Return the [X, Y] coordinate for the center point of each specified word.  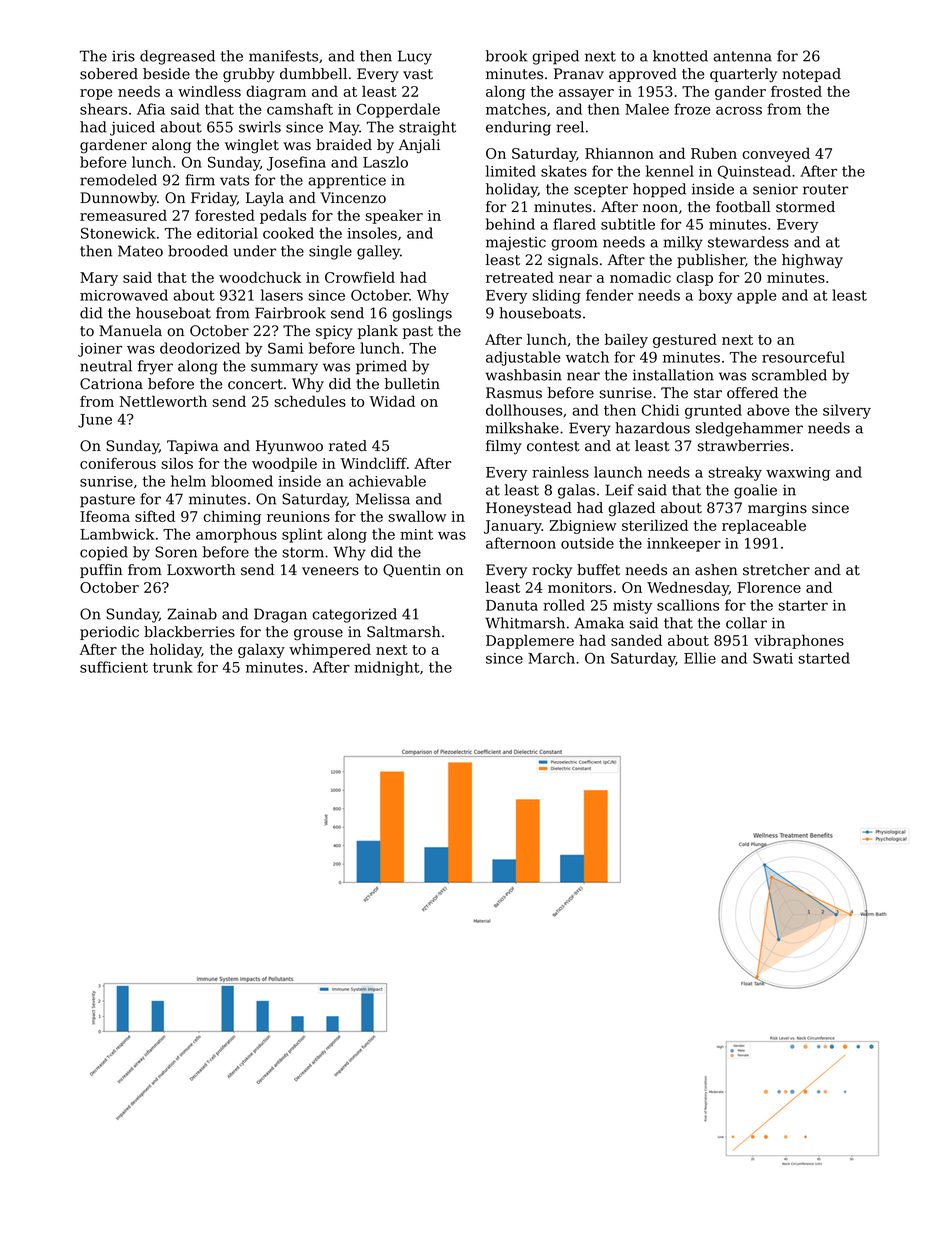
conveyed [776, 154]
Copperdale [398, 110]
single [330, 252]
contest [553, 446]
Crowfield [360, 277]
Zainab [192, 614]
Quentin [412, 570]
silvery [847, 411]
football [743, 207]
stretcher [776, 570]
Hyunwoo [289, 447]
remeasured [123, 215]
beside [166, 74]
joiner [100, 350]
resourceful [803, 357]
